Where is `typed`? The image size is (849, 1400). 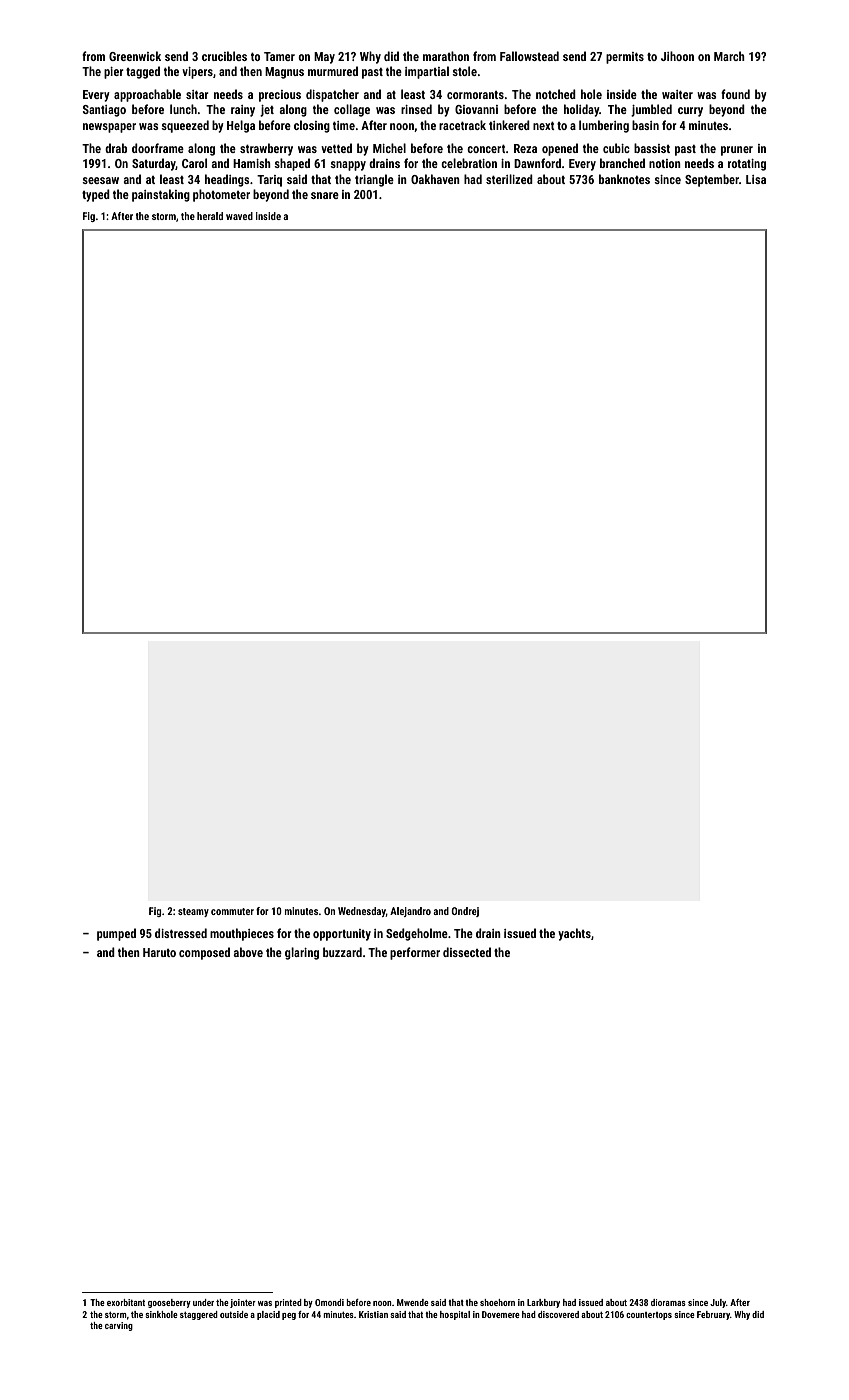 typed is located at coordinates (96, 195).
